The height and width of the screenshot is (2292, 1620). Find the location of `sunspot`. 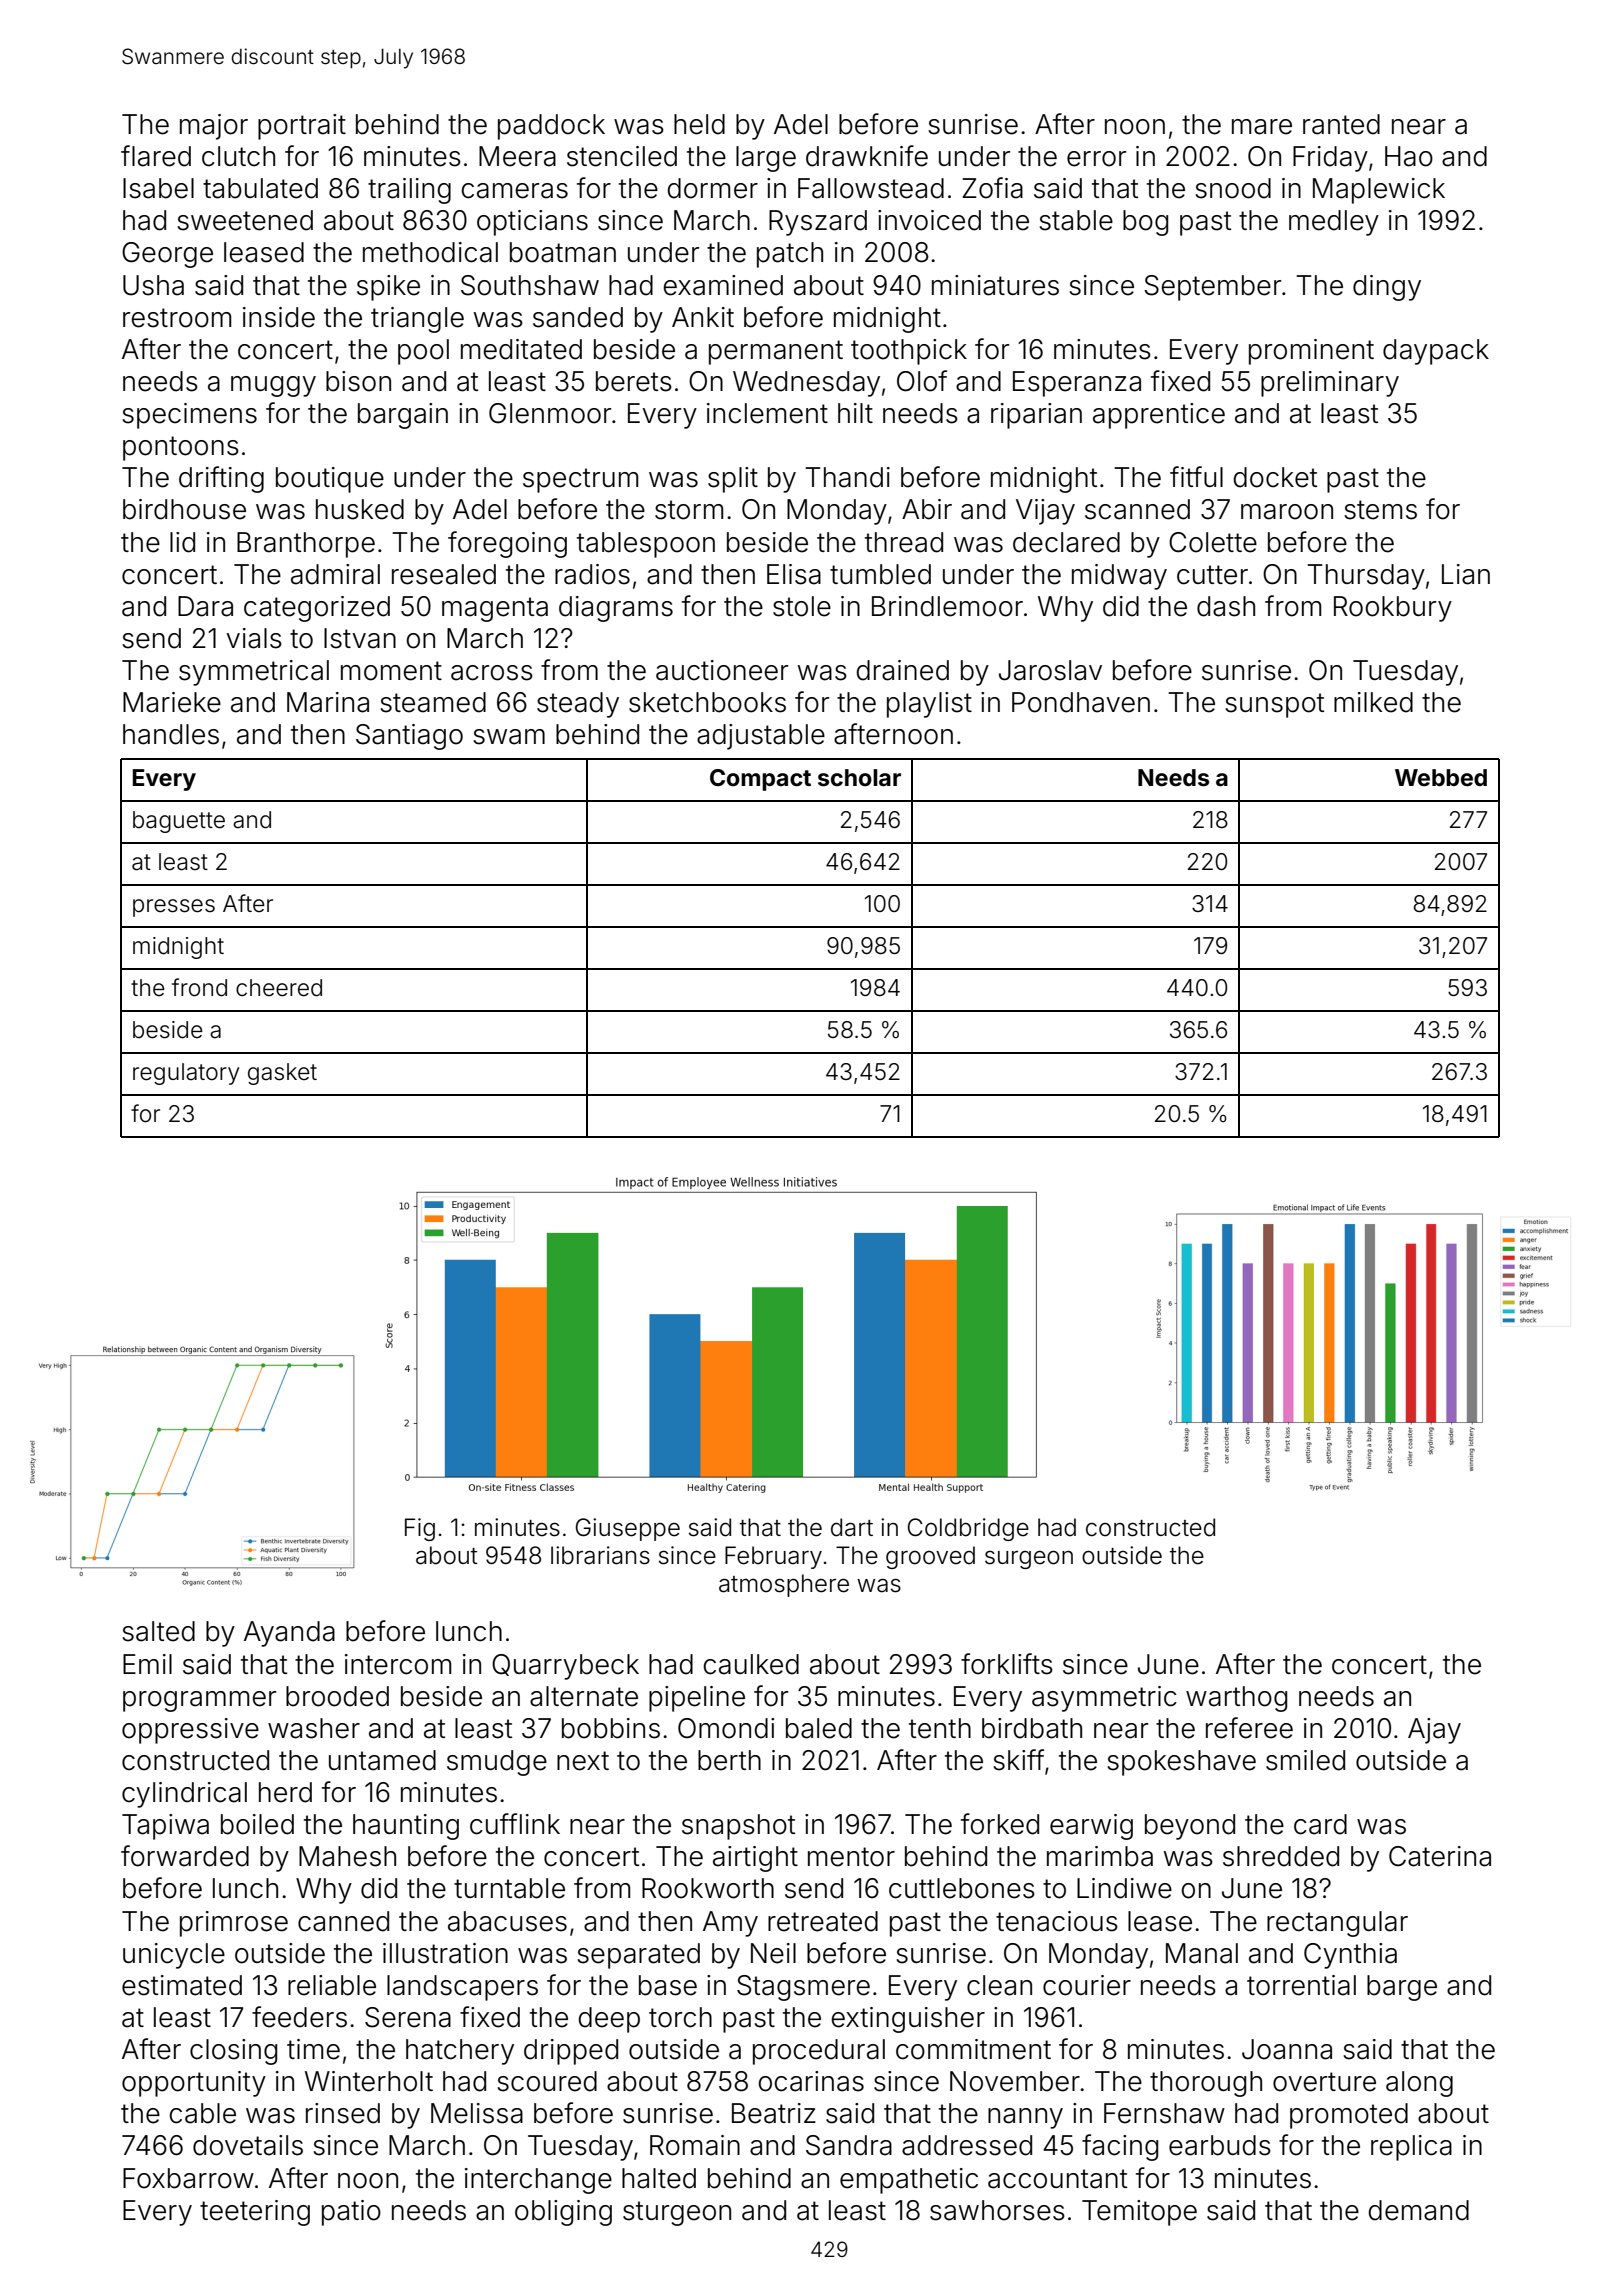

sunspot is located at coordinates (1274, 705).
